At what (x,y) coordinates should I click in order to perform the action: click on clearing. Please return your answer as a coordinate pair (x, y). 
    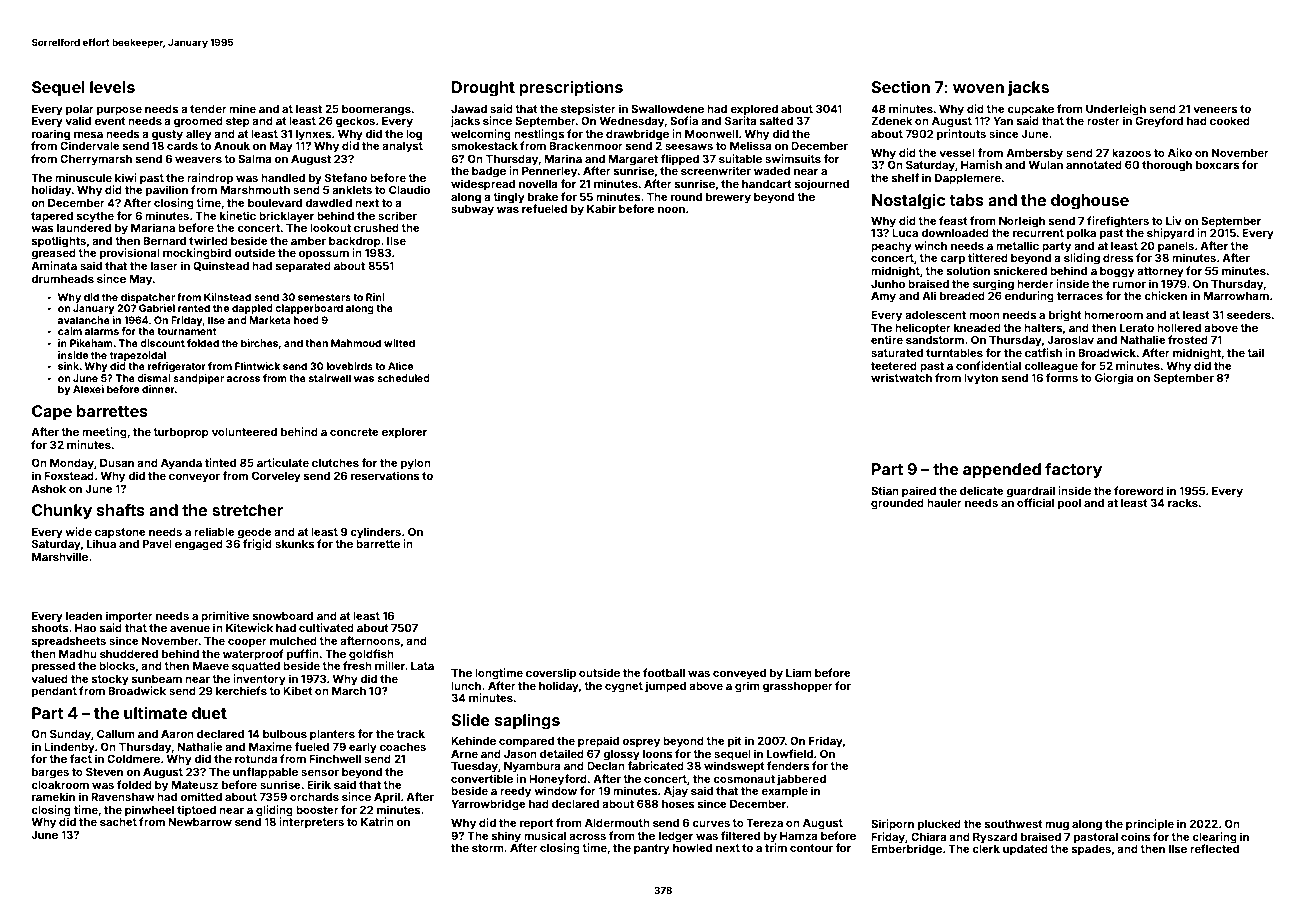
    Looking at the image, I should click on (1214, 838).
